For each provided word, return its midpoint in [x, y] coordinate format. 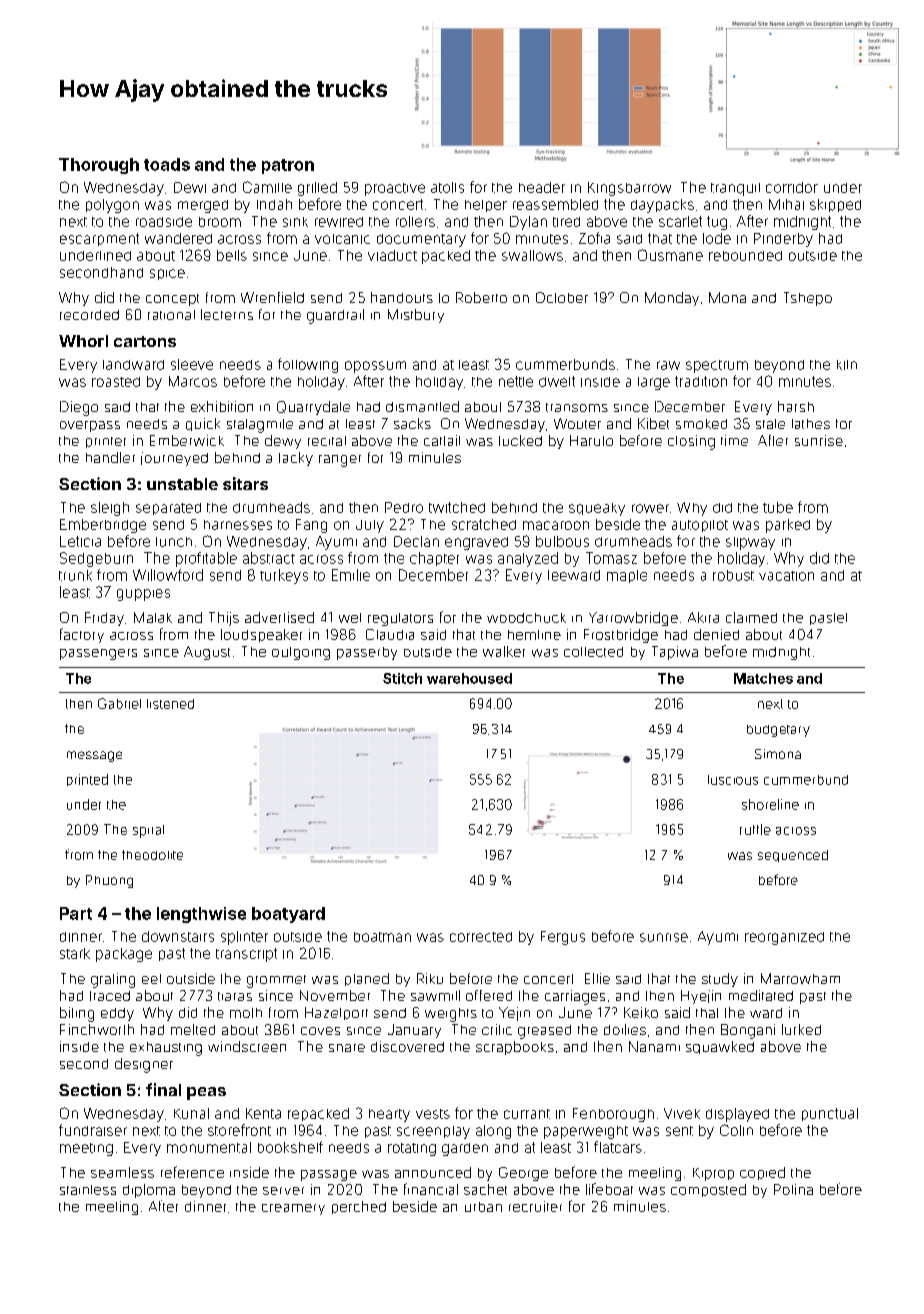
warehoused [469, 678]
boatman [382, 937]
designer [144, 1065]
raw [668, 365]
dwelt [557, 381]
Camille [267, 187]
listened [170, 704]
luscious [733, 780]
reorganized [784, 938]
